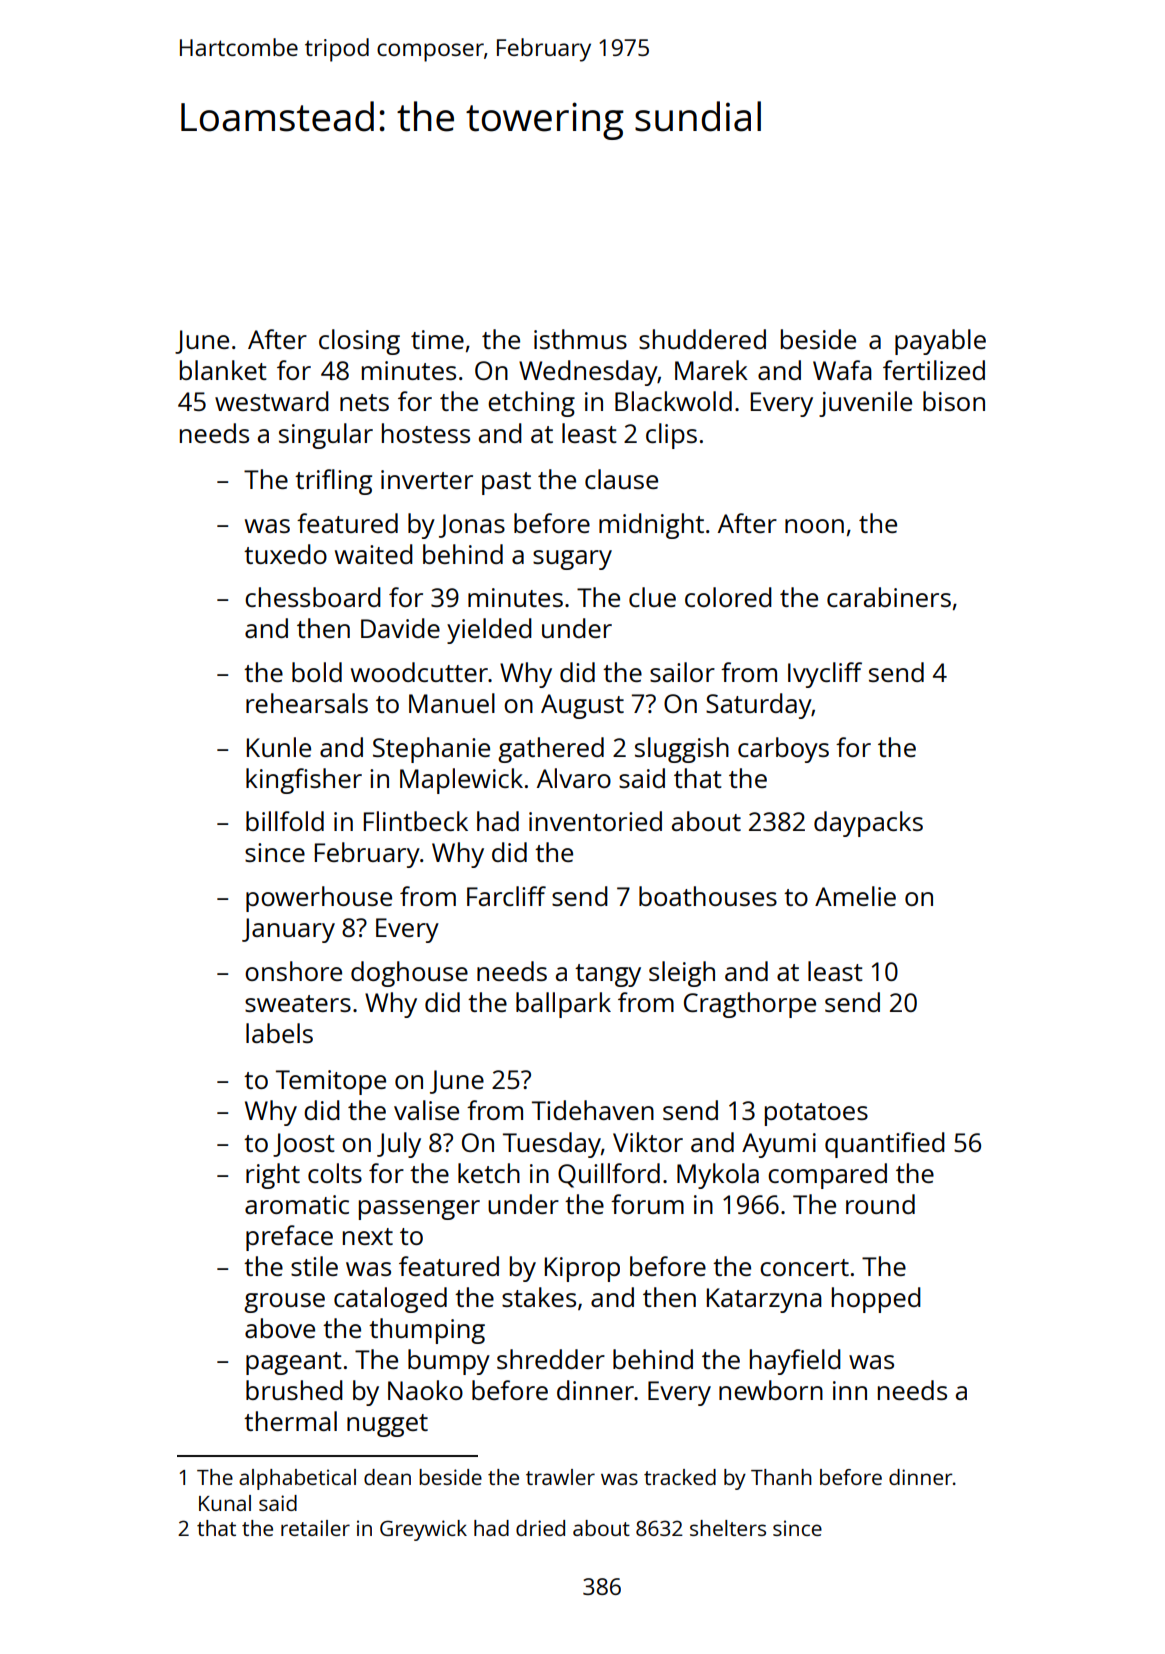 The image size is (1165, 1654). I want to click on payable, so click(940, 342).
